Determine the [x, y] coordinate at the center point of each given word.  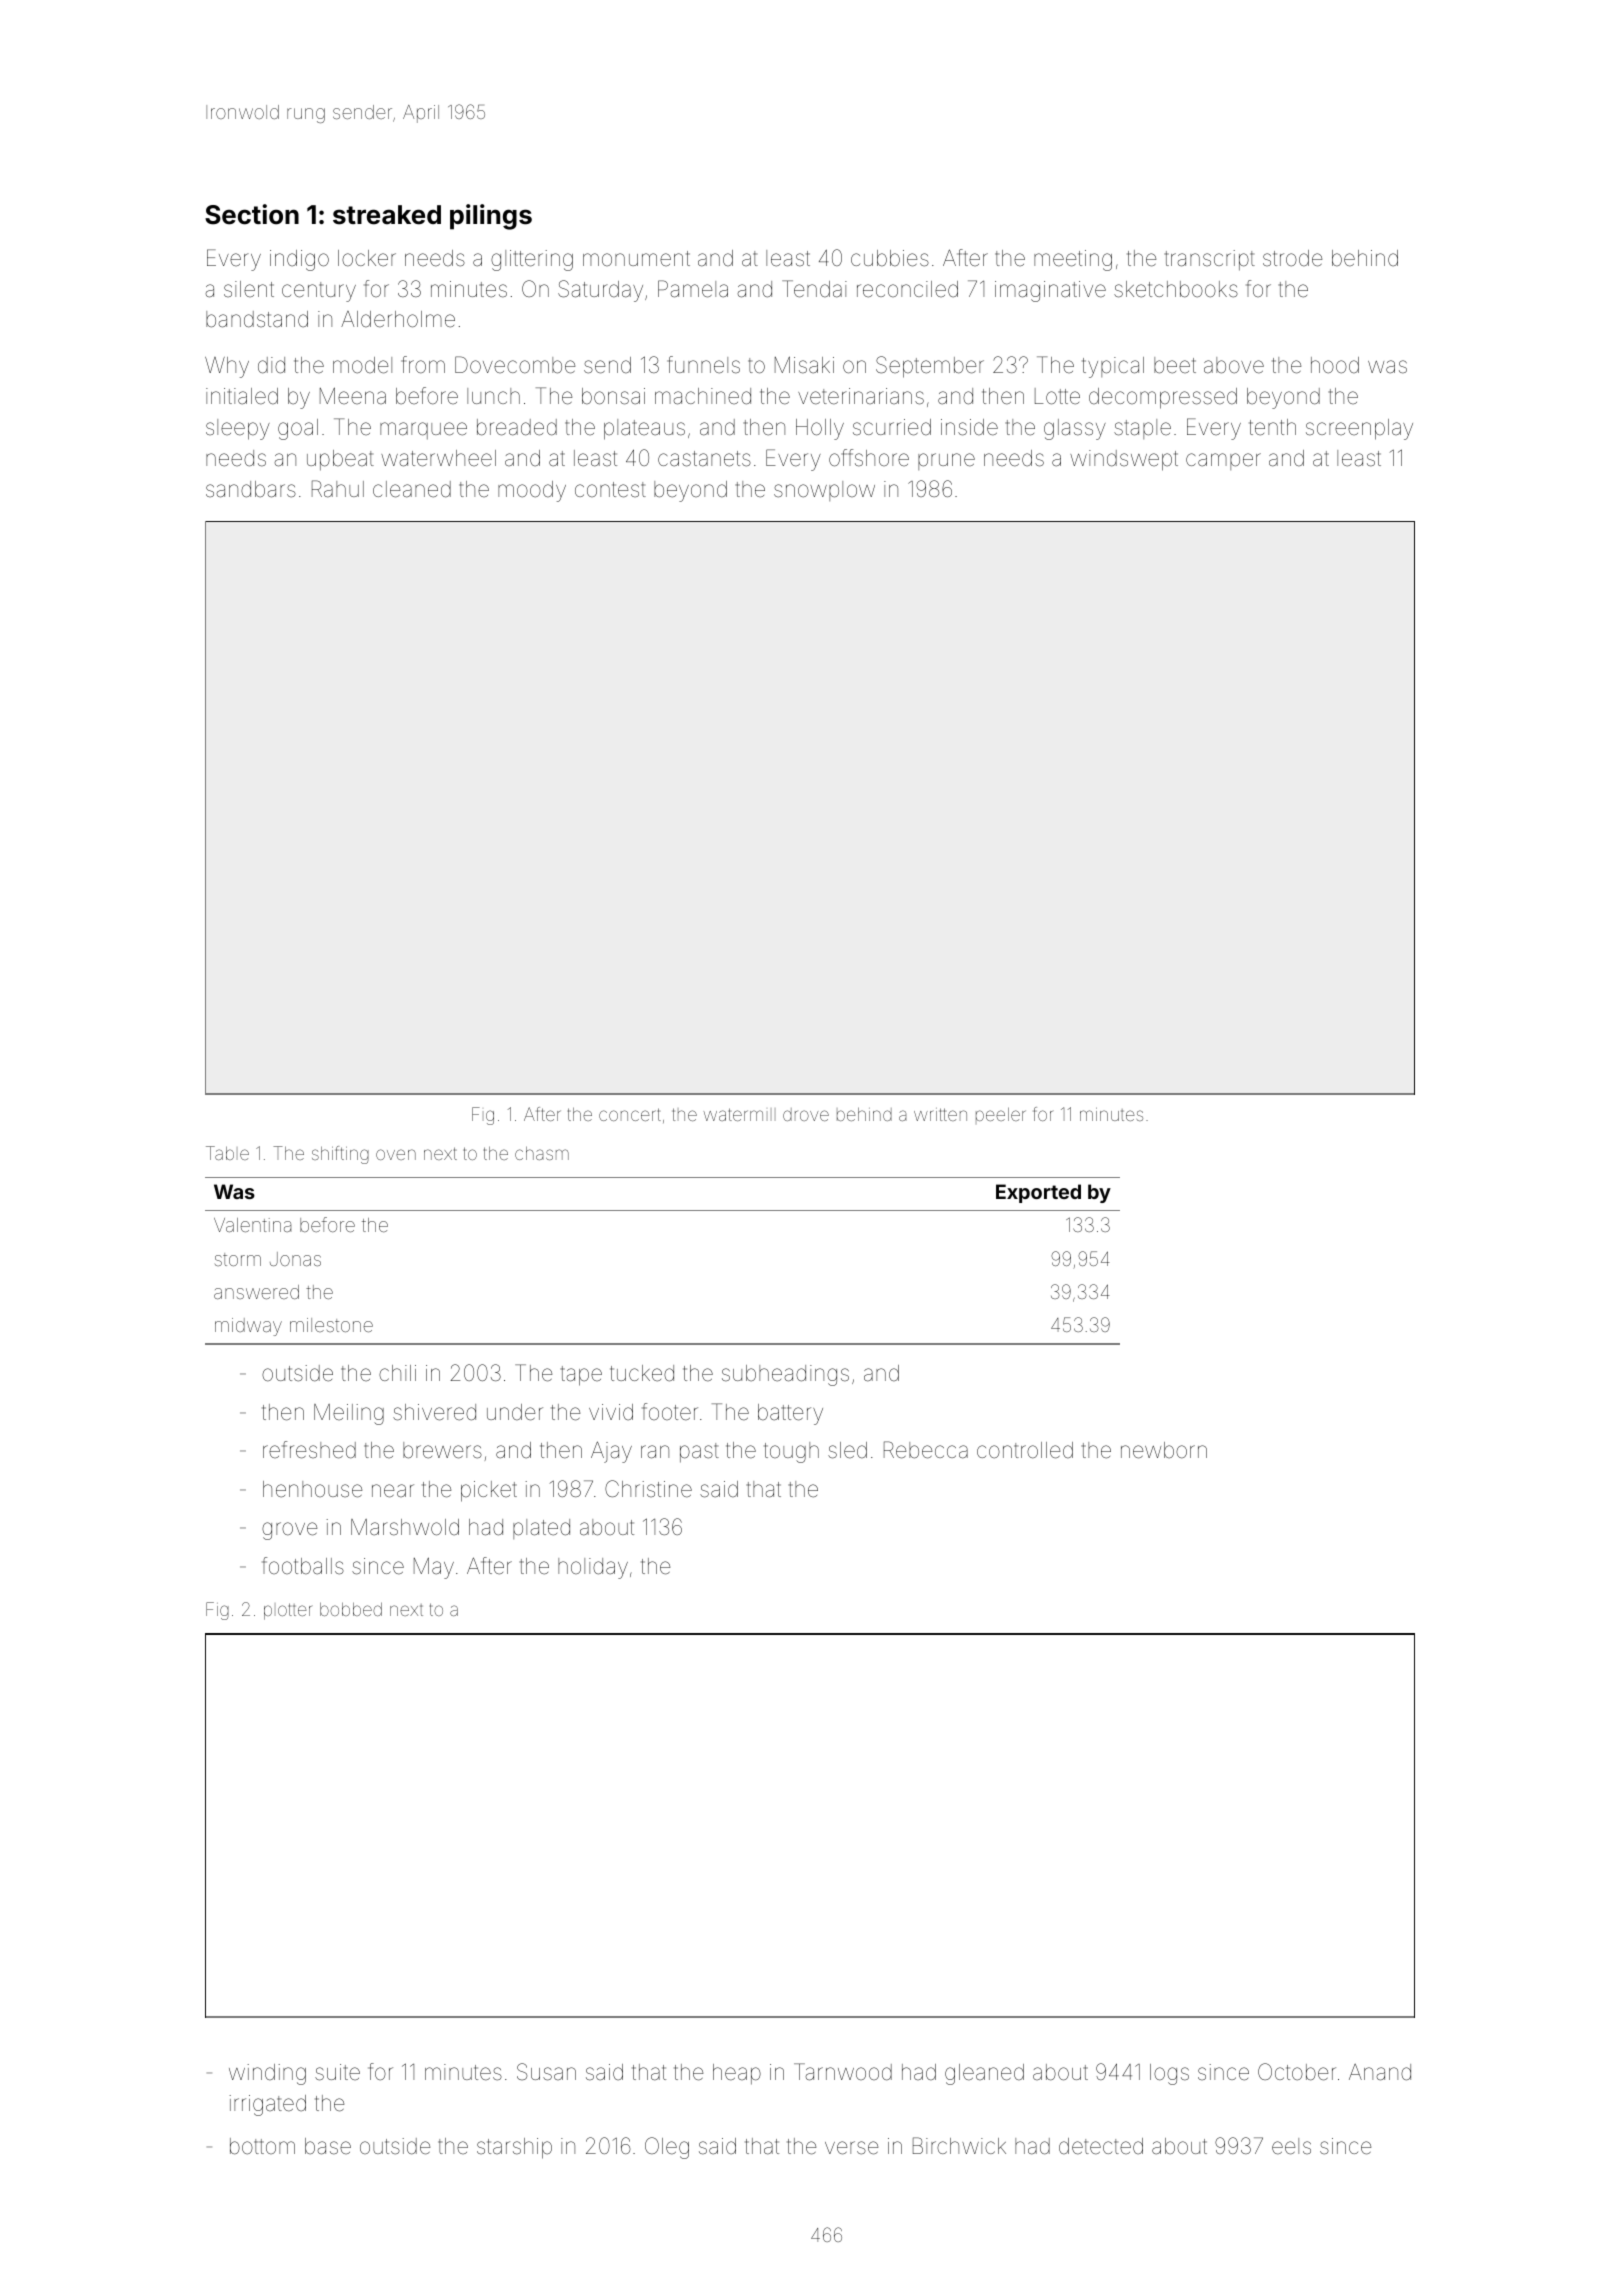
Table [227, 1153]
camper [1223, 461]
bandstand [257, 319]
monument [636, 258]
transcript [1210, 260]
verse [851, 2148]
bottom [262, 2146]
